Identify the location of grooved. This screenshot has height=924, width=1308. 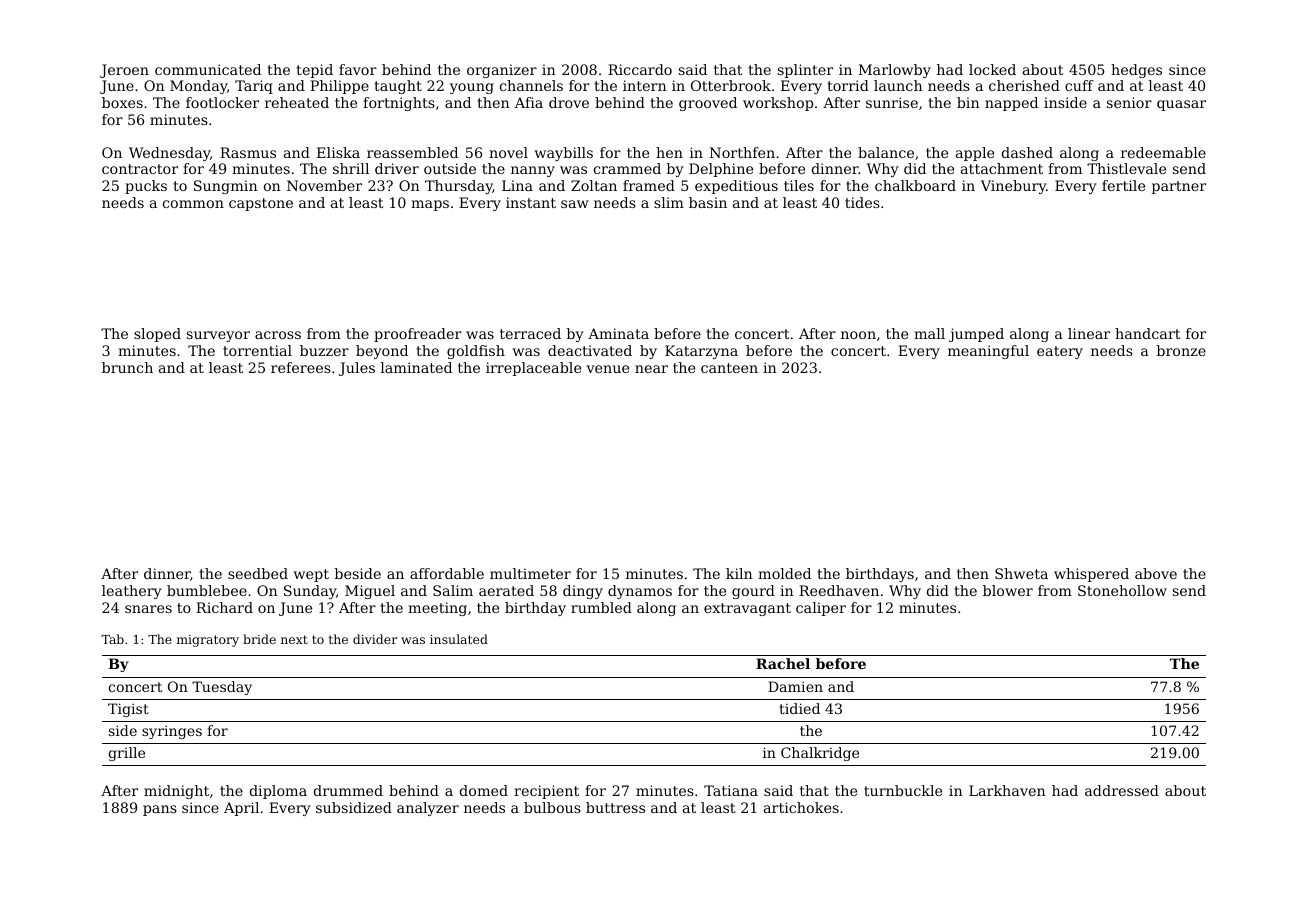
(708, 104).
